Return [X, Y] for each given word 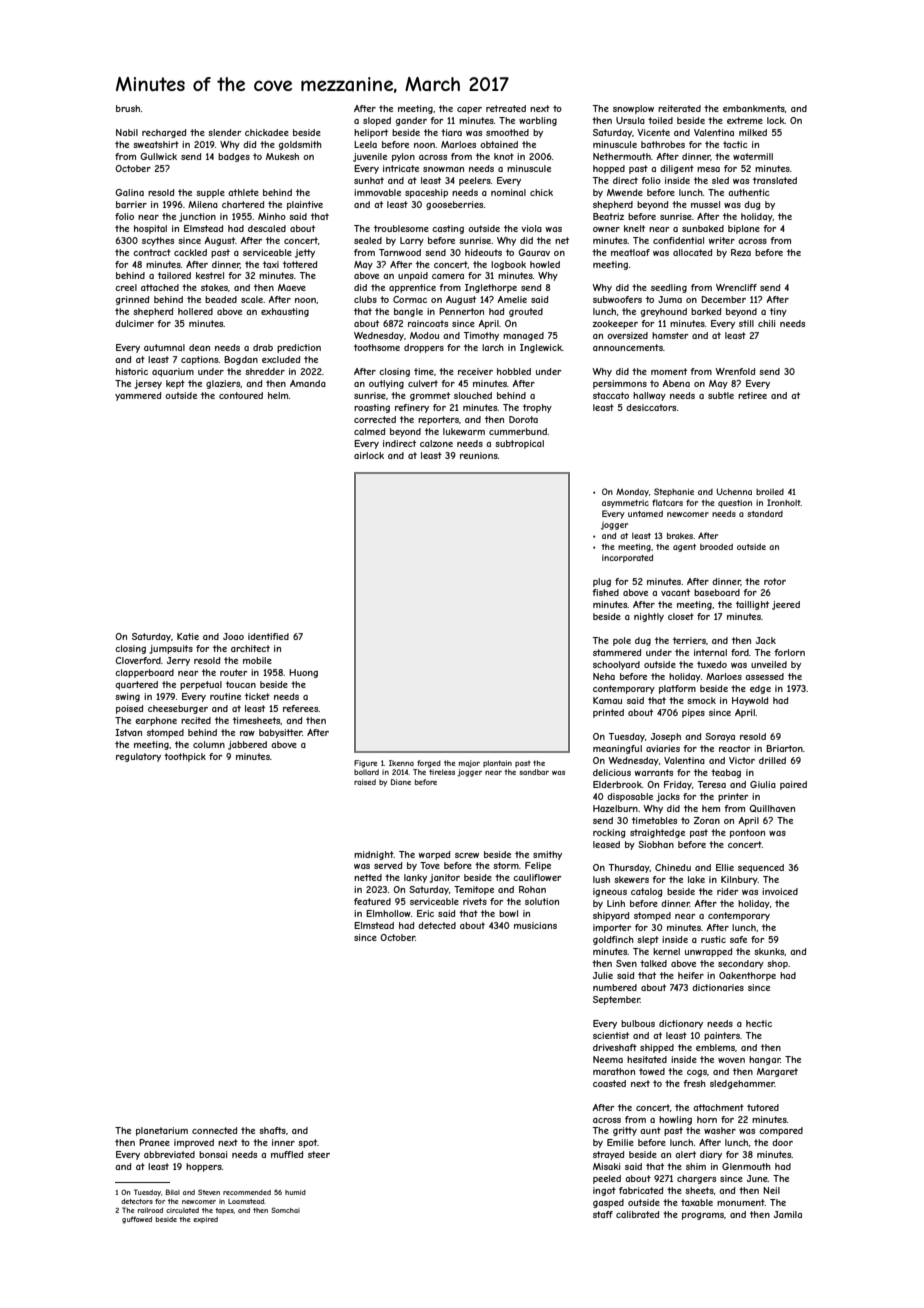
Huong [303, 673]
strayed [608, 1155]
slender [224, 132]
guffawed [137, 1220]
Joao [233, 636]
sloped [377, 121]
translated [775, 180]
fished [605, 592]
